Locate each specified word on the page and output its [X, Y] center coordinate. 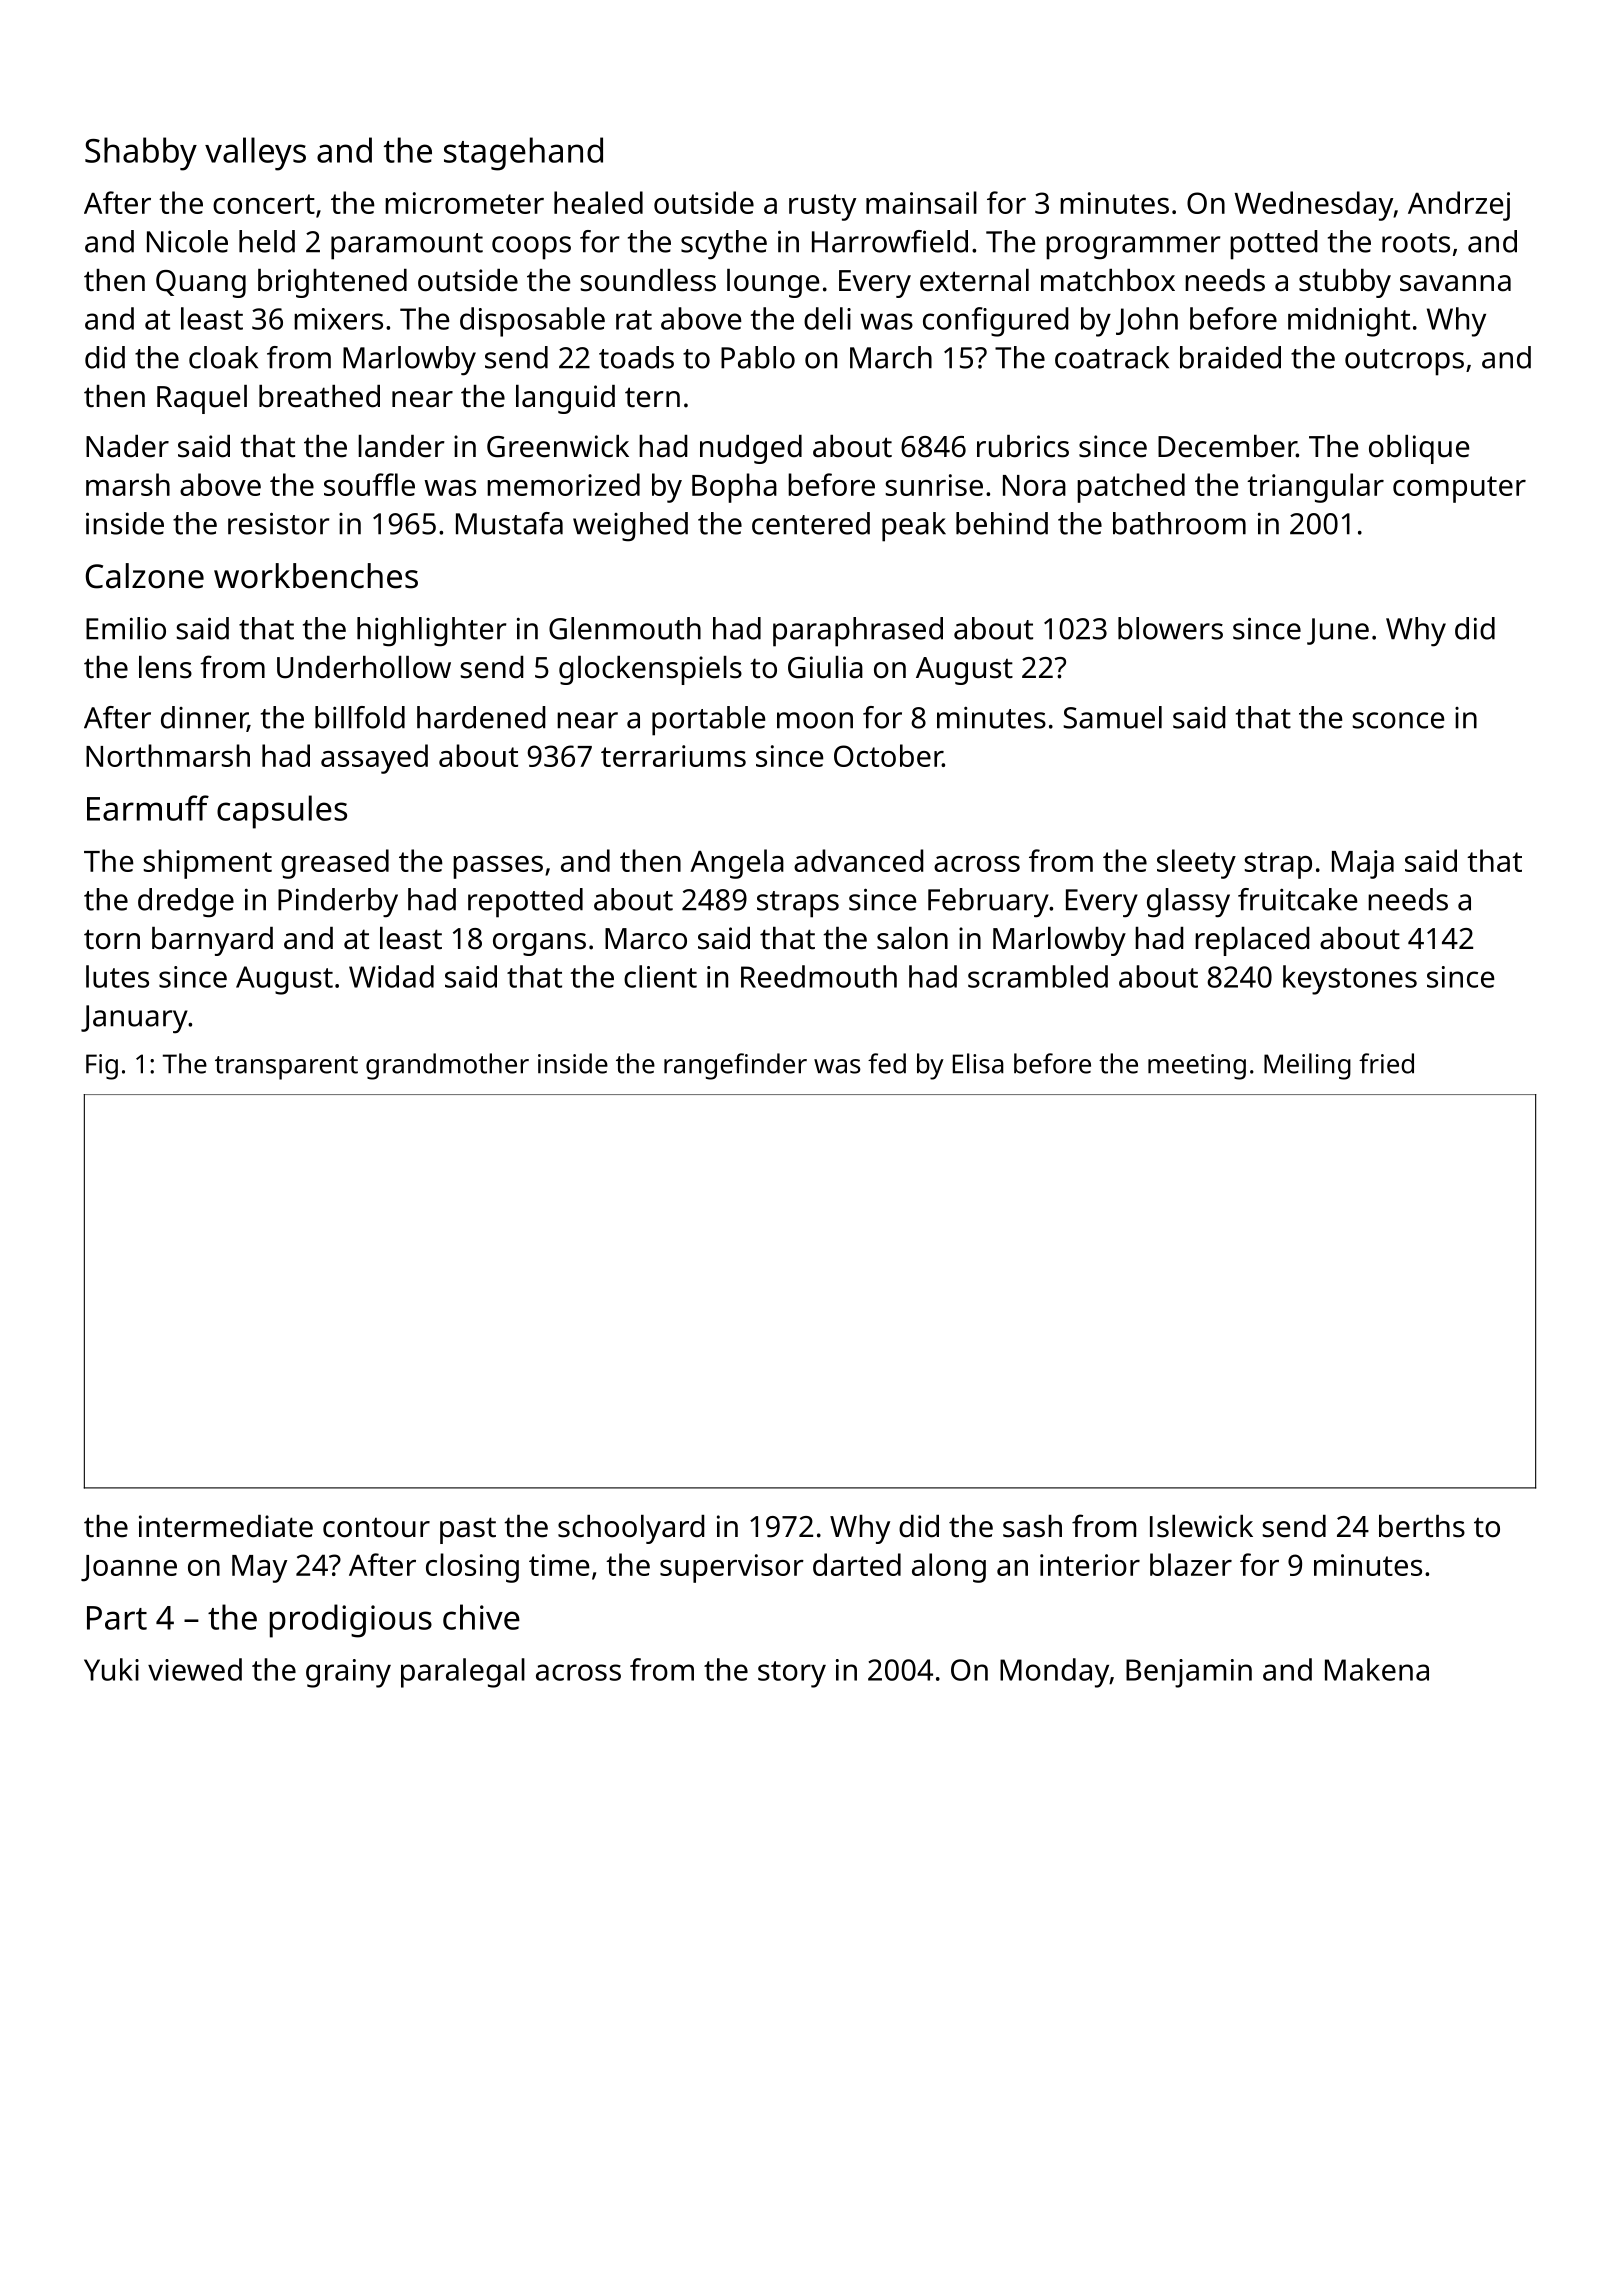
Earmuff [148, 808]
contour [376, 1528]
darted [857, 1564]
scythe [724, 245]
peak [914, 527]
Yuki [111, 1669]
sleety [1196, 864]
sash [1032, 1526]
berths [1422, 1526]
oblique [1419, 449]
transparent [286, 1068]
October [888, 755]
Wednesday [1314, 206]
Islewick [1201, 1526]
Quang [201, 284]
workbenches [316, 576]
